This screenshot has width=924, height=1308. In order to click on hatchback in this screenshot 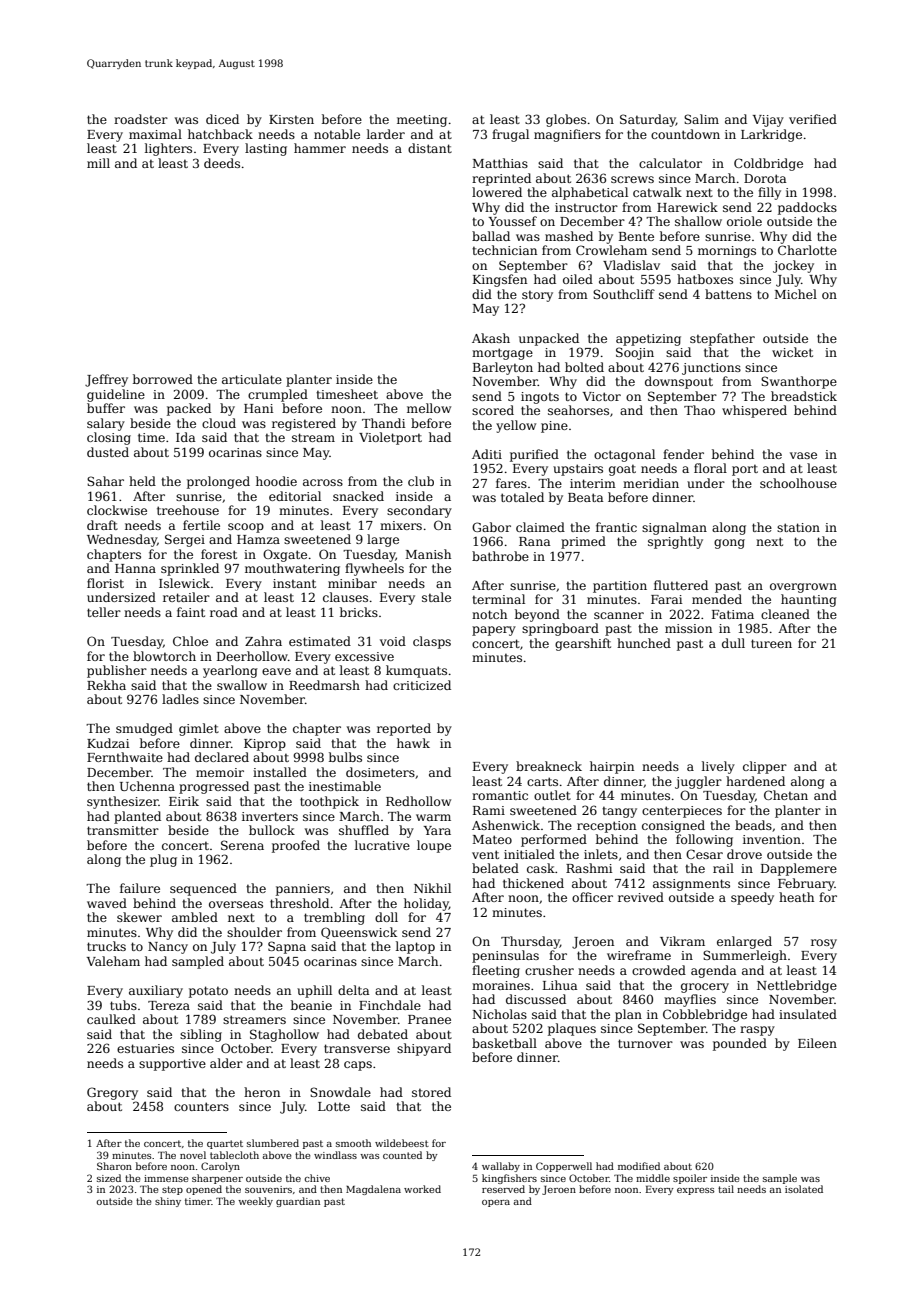, I will do `click(220, 134)`.
